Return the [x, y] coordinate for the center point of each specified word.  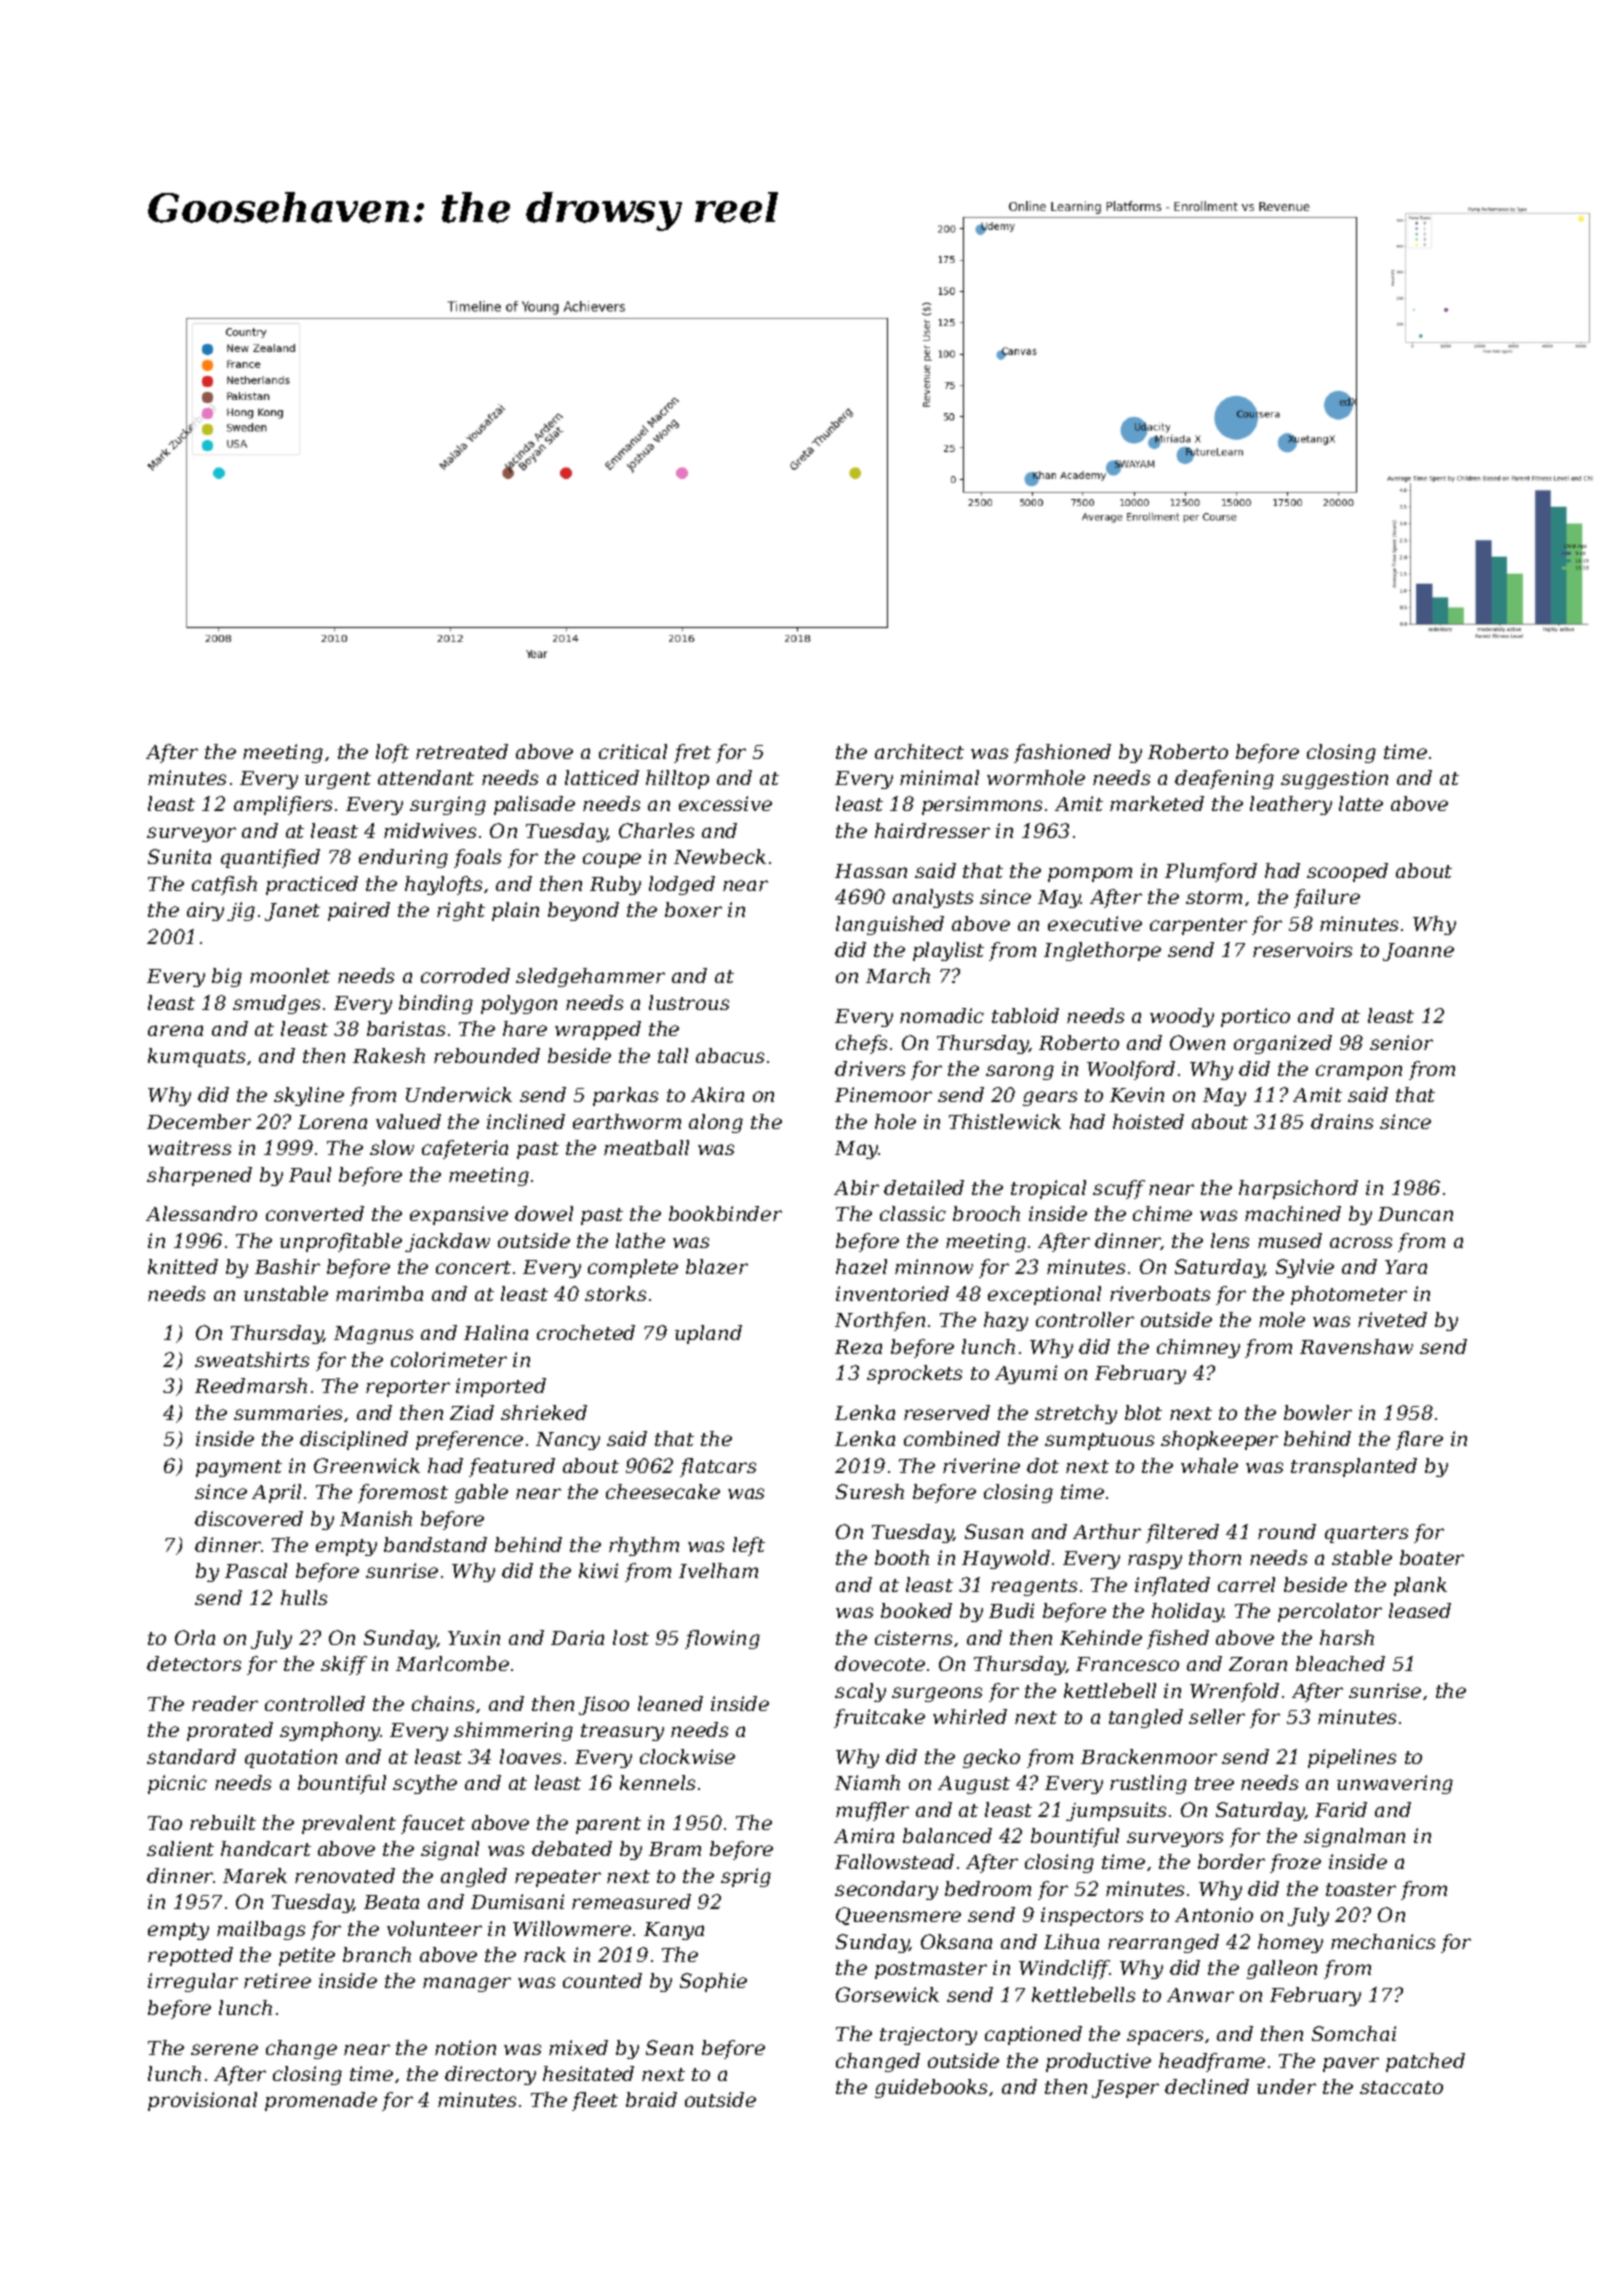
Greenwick [367, 1465]
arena [175, 1030]
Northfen [880, 1321]
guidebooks [931, 2088]
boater [1432, 1557]
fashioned [1062, 753]
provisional [202, 2101]
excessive [725, 803]
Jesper [1125, 2089]
